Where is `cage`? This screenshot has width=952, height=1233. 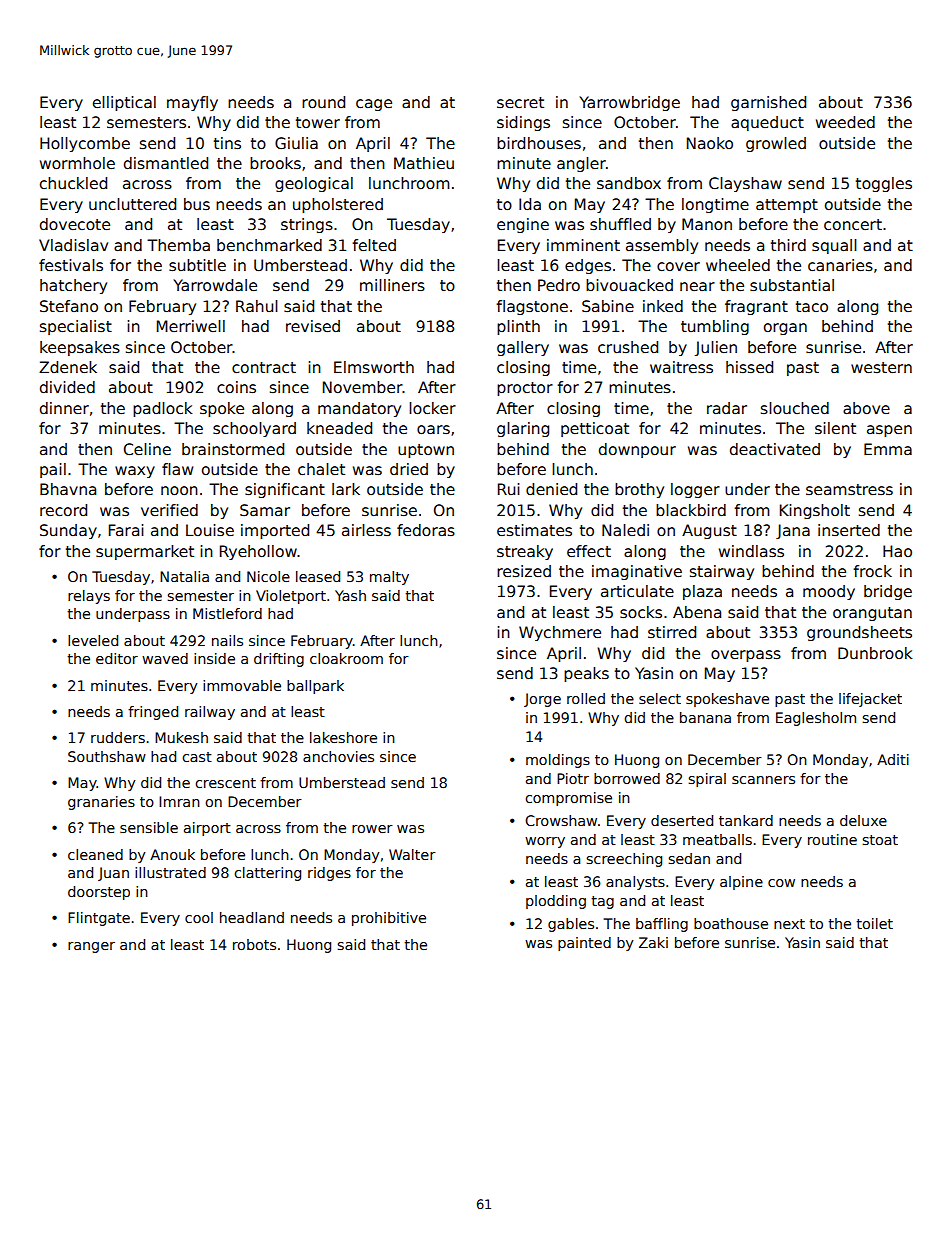 cage is located at coordinates (374, 105).
